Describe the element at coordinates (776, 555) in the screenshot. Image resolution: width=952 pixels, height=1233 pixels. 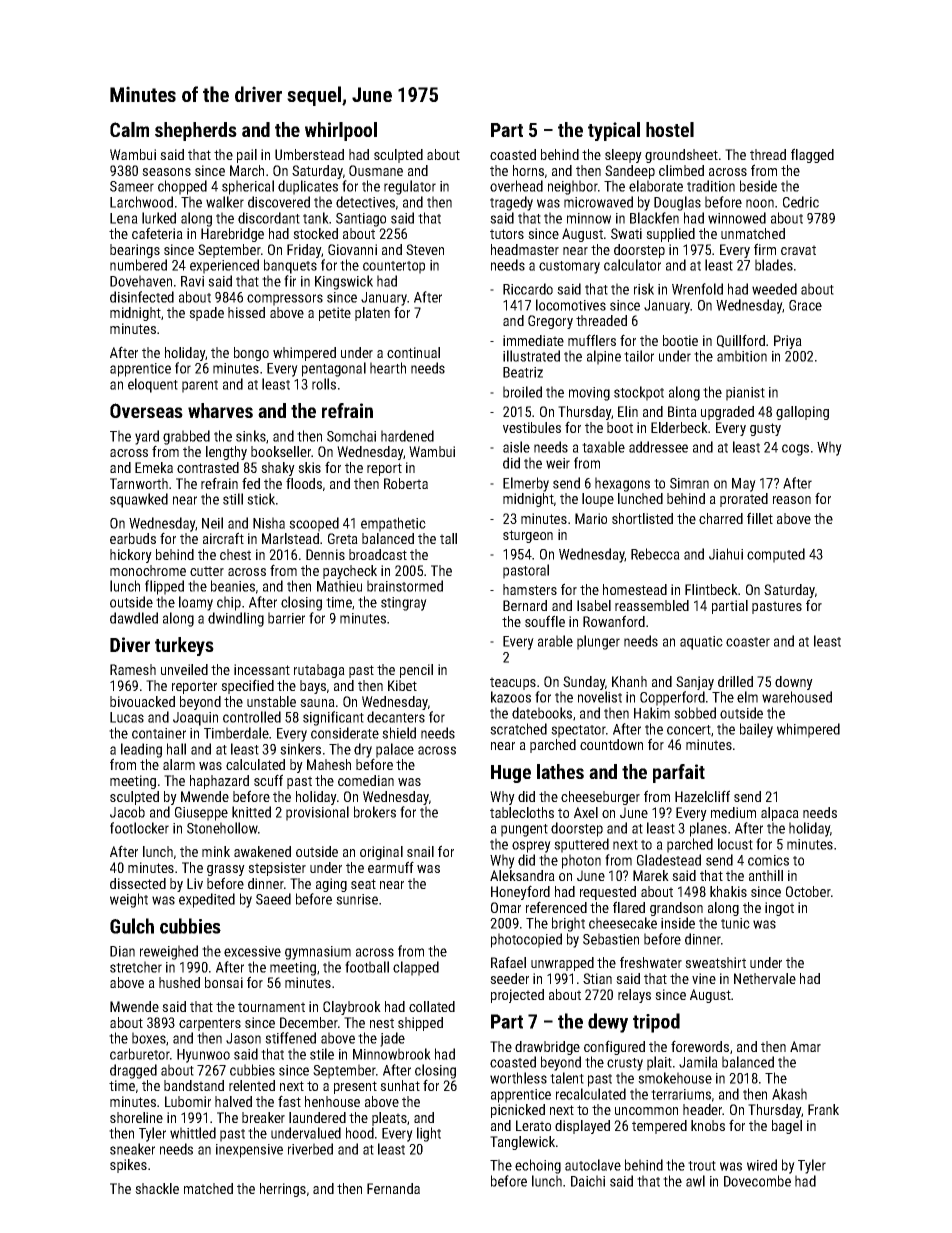
I see `computed` at that location.
